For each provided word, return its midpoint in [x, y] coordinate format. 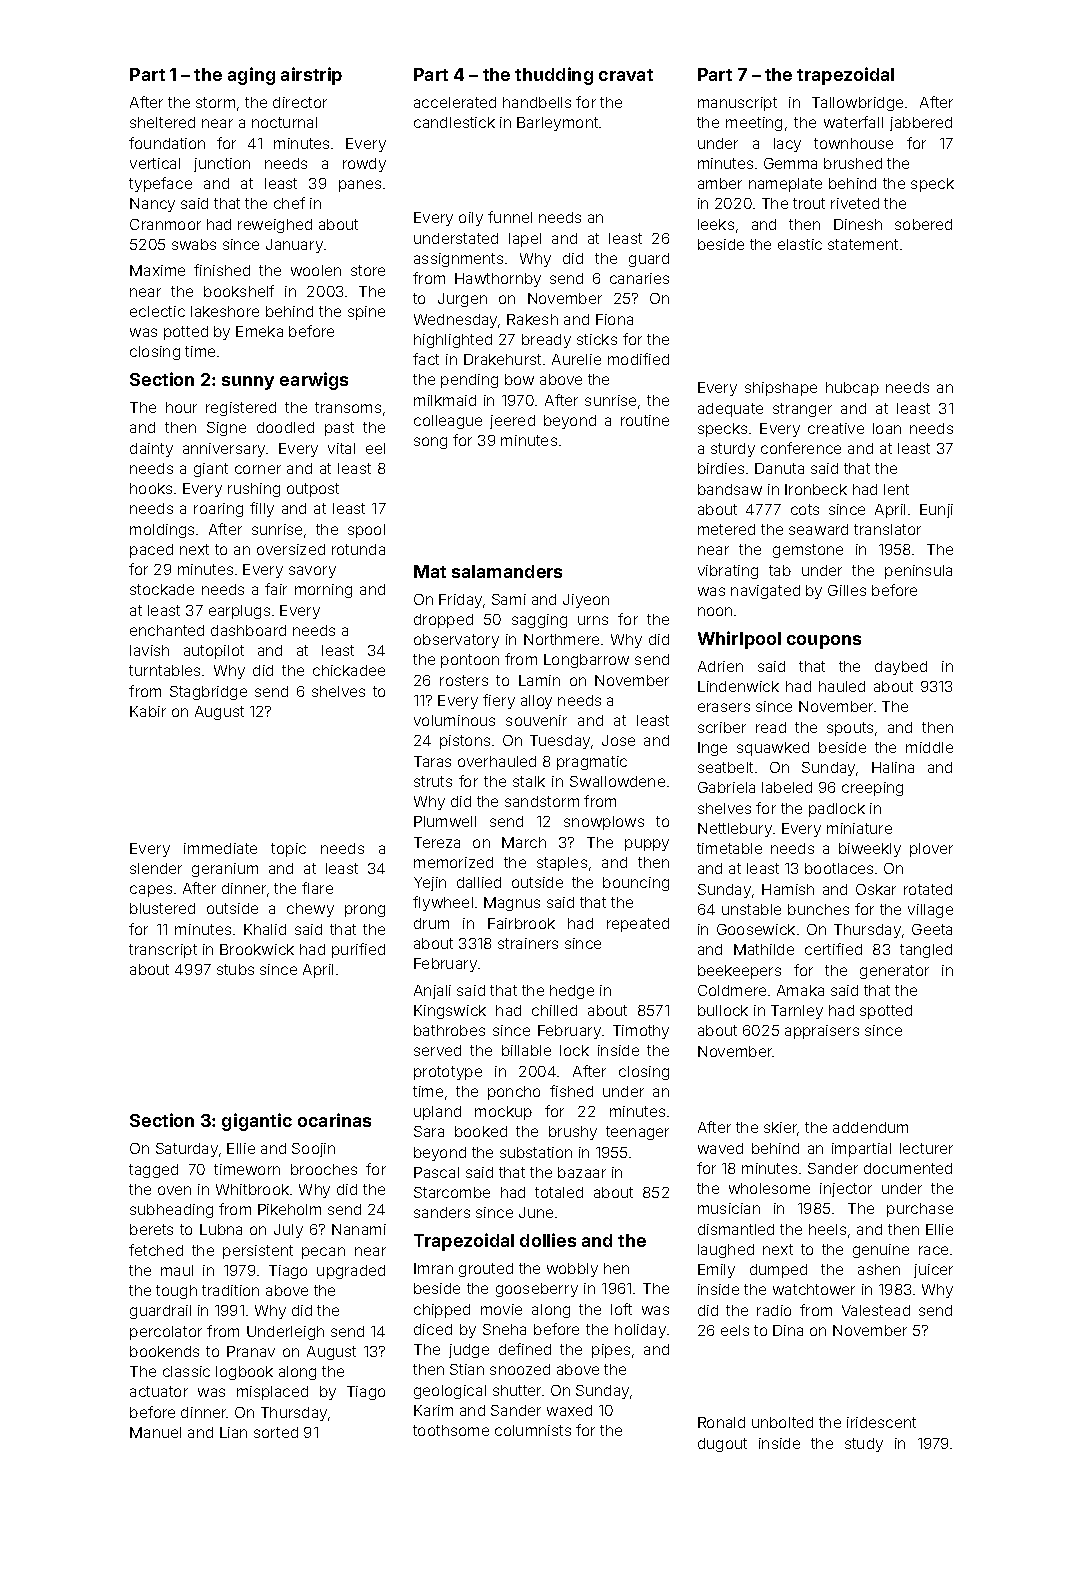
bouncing [636, 884]
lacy [787, 145]
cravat [626, 75]
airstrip [311, 76]
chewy [310, 910]
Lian [233, 1432]
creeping [872, 789]
